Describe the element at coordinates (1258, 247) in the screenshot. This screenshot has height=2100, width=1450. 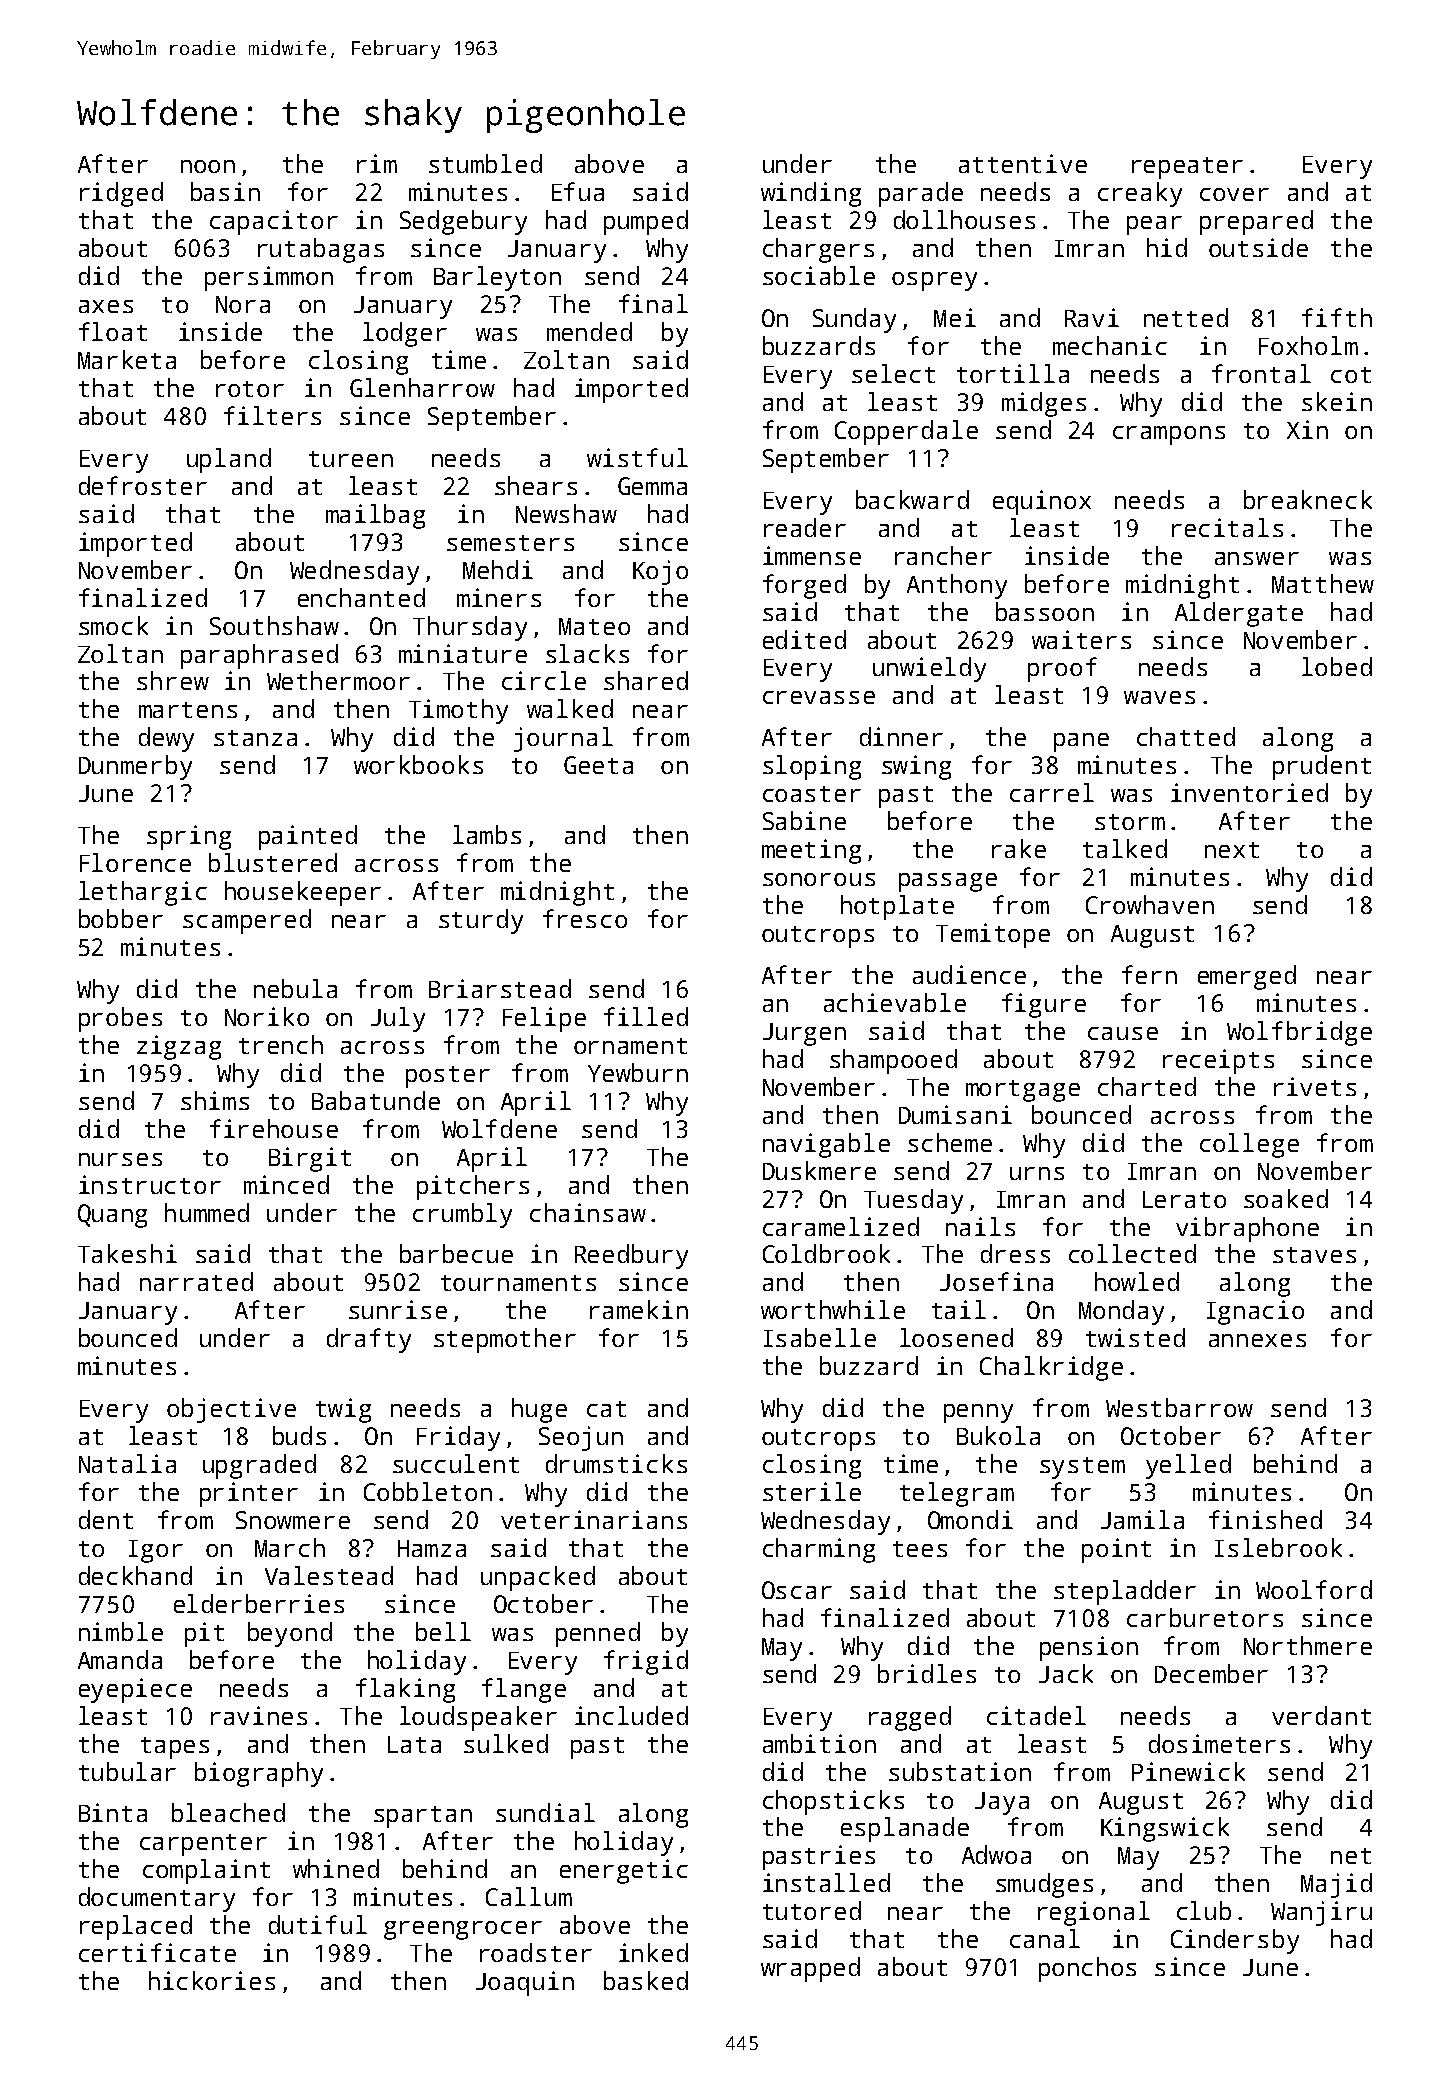
I see `outside` at that location.
